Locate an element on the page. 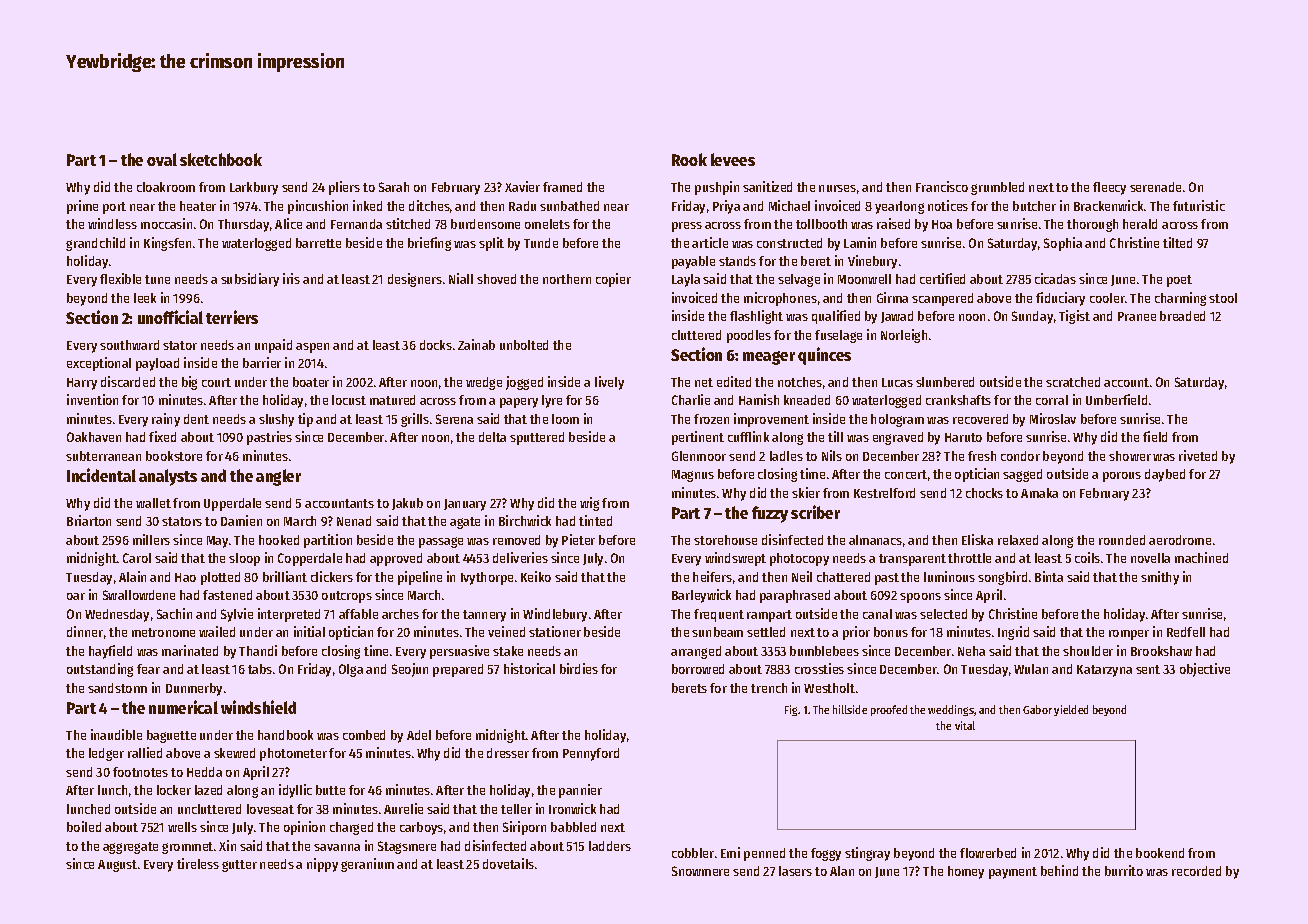  outstanding is located at coordinates (100, 670).
